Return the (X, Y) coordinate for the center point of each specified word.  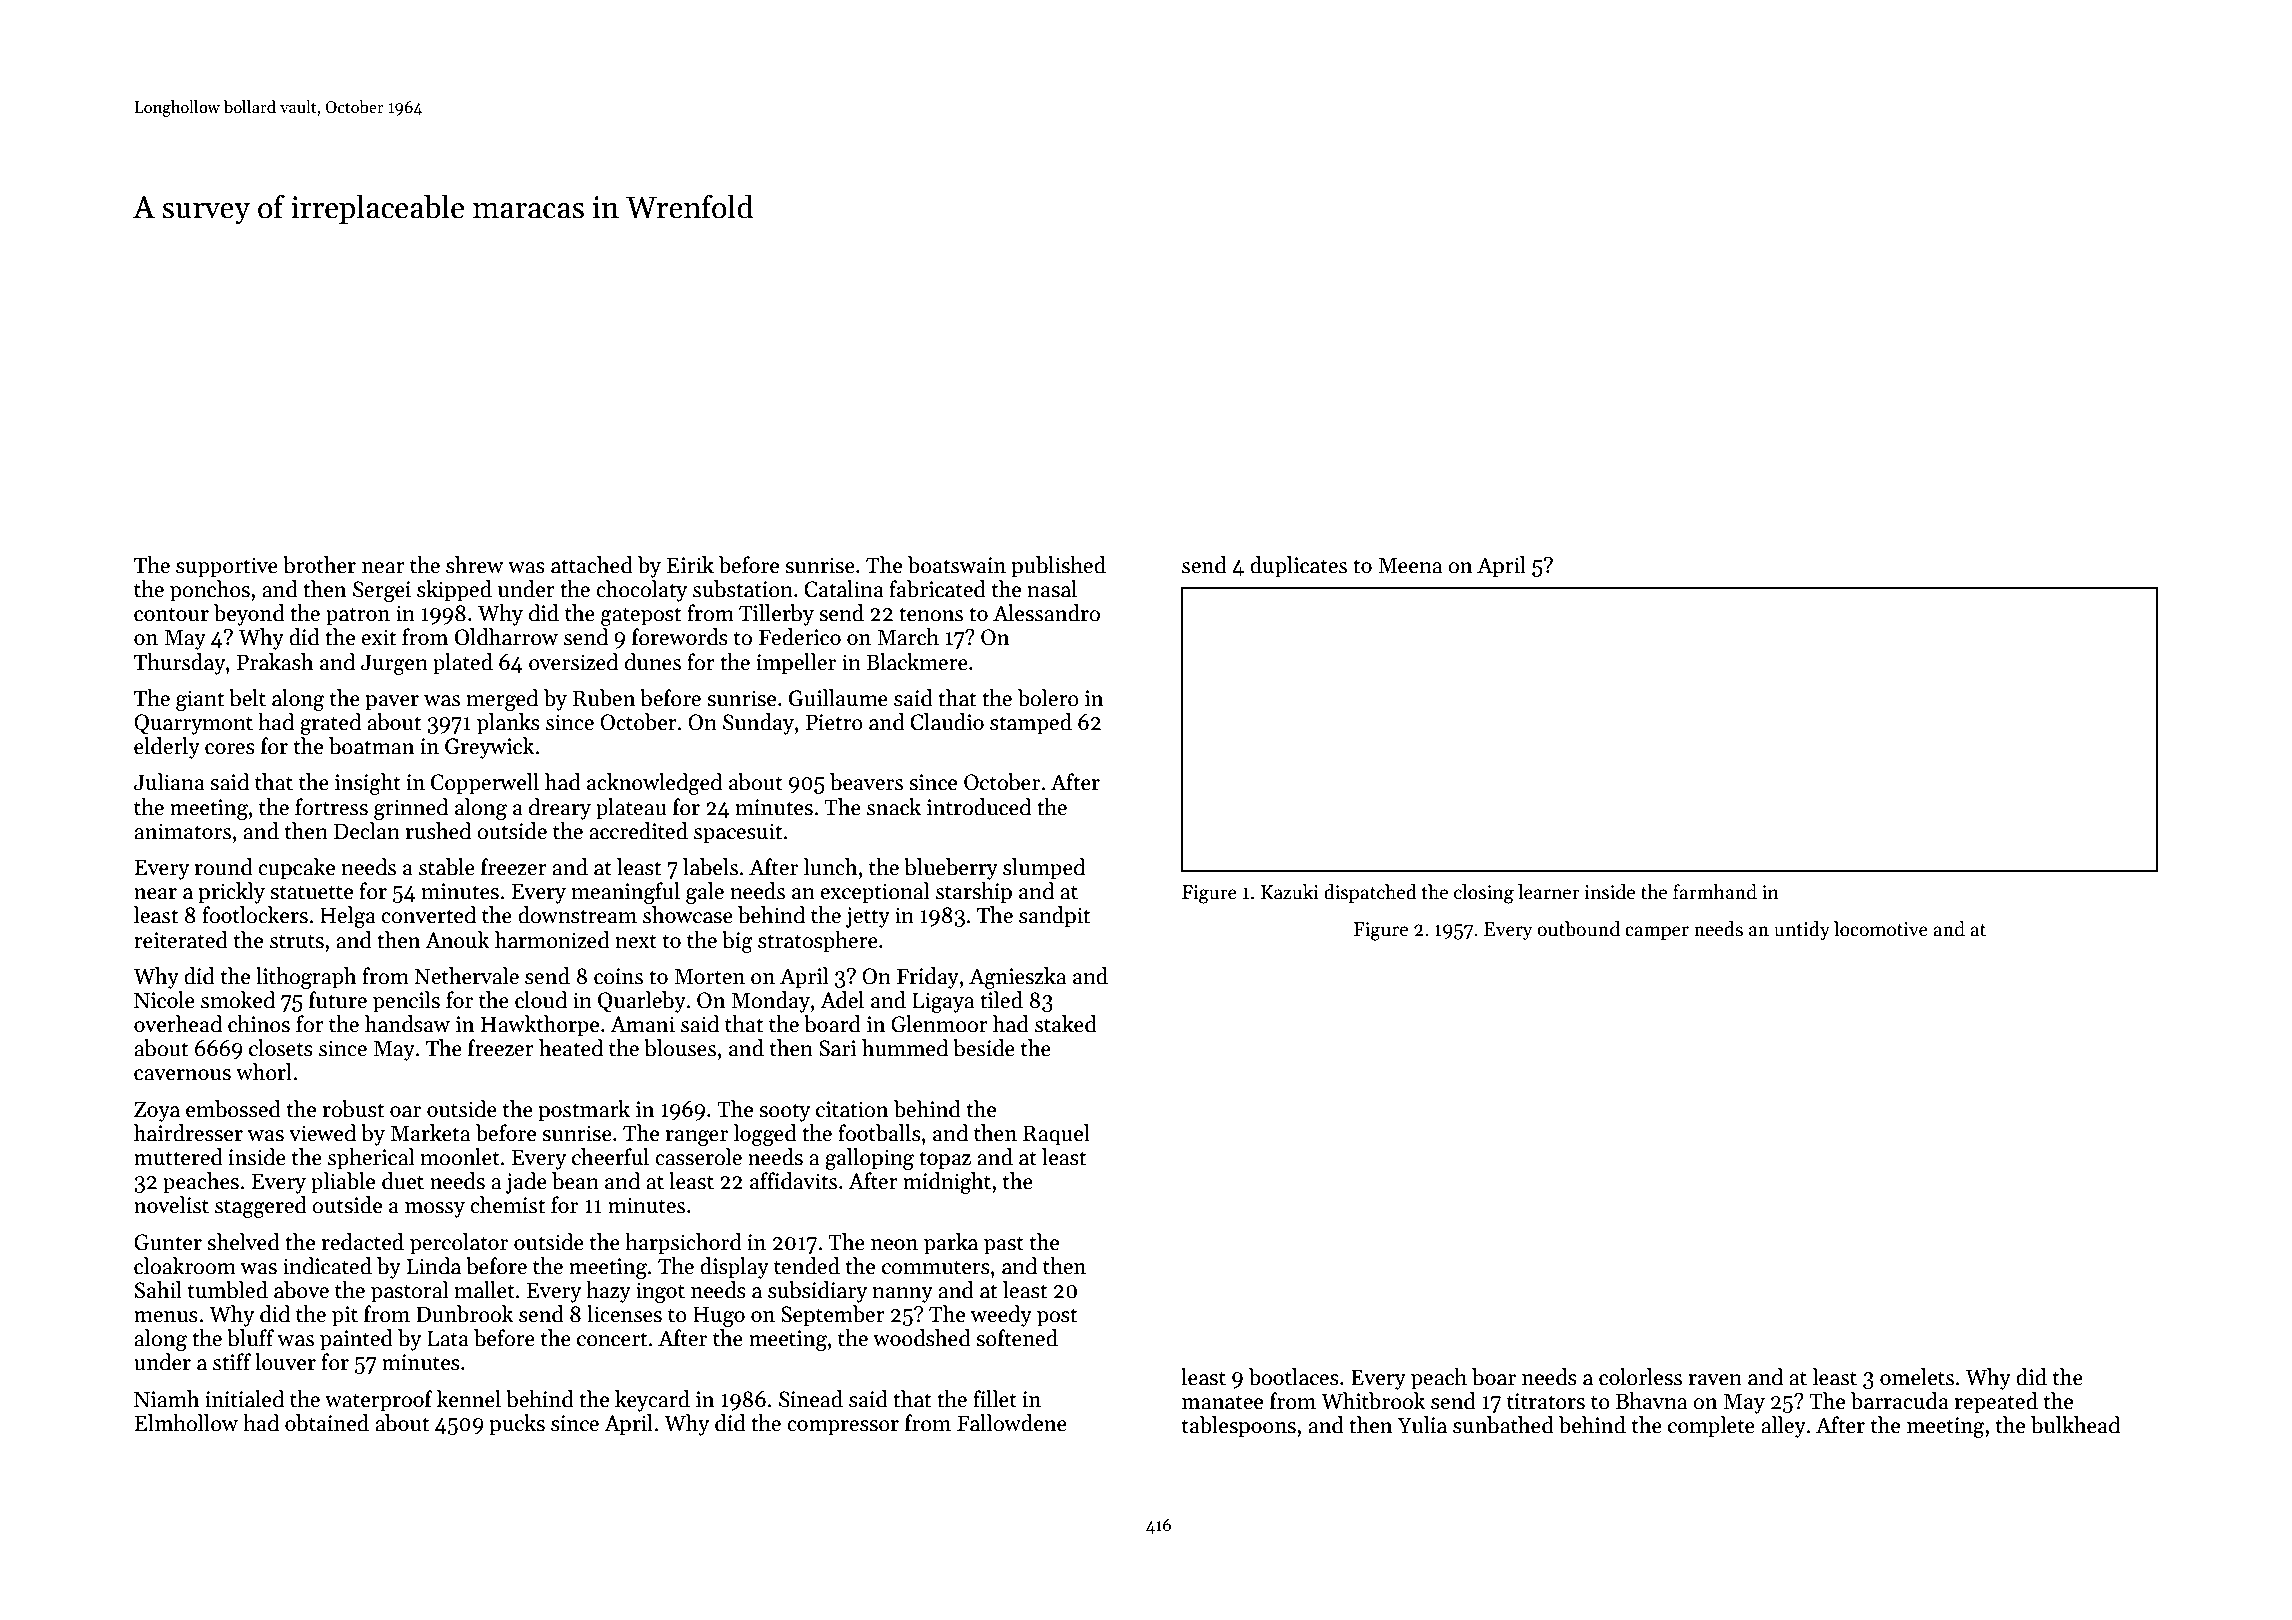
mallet (484, 1290)
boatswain (957, 565)
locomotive (1881, 929)
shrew (474, 565)
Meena (1410, 565)
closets (281, 1048)
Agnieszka (1017, 978)
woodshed (922, 1338)
